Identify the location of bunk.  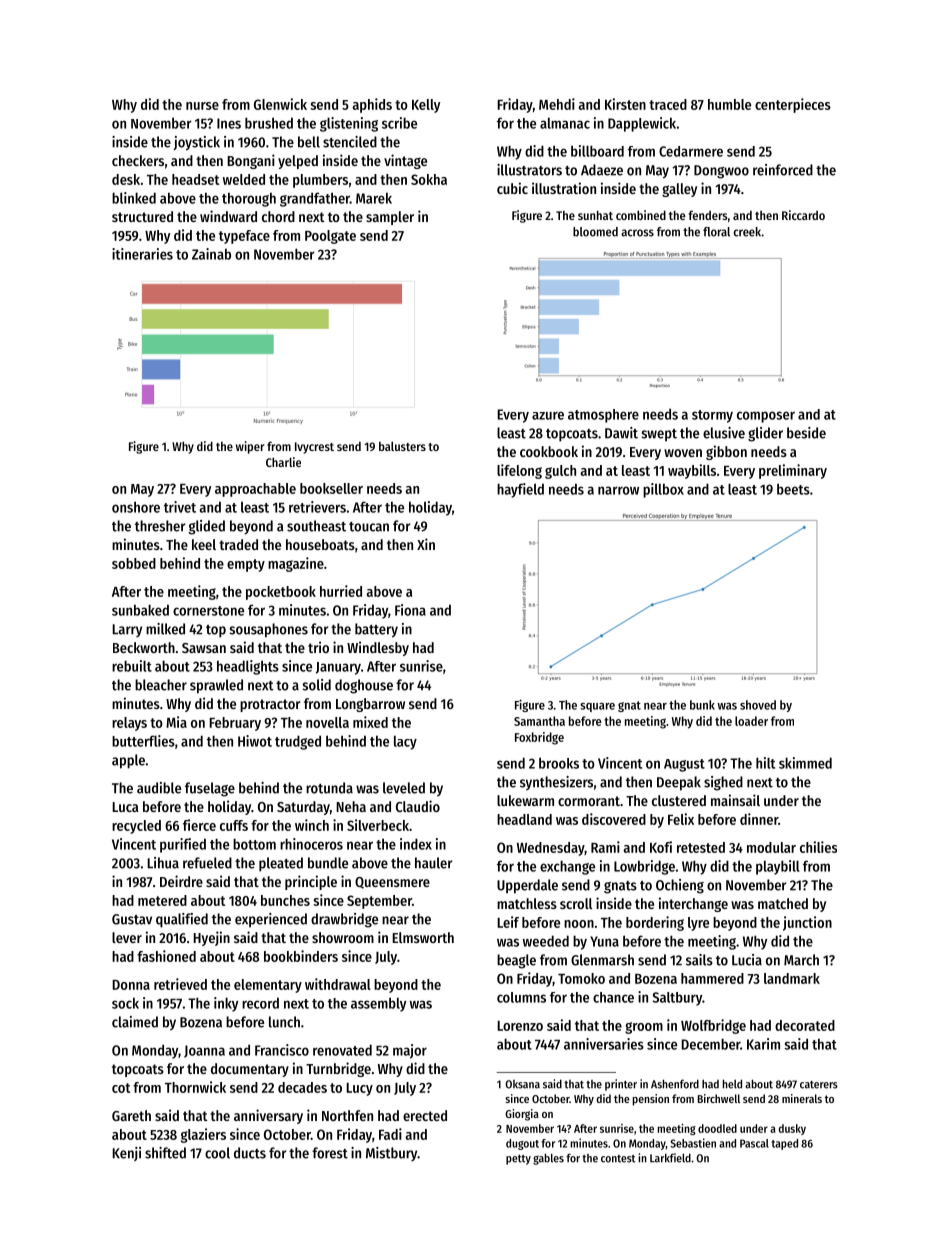
(702, 705).
